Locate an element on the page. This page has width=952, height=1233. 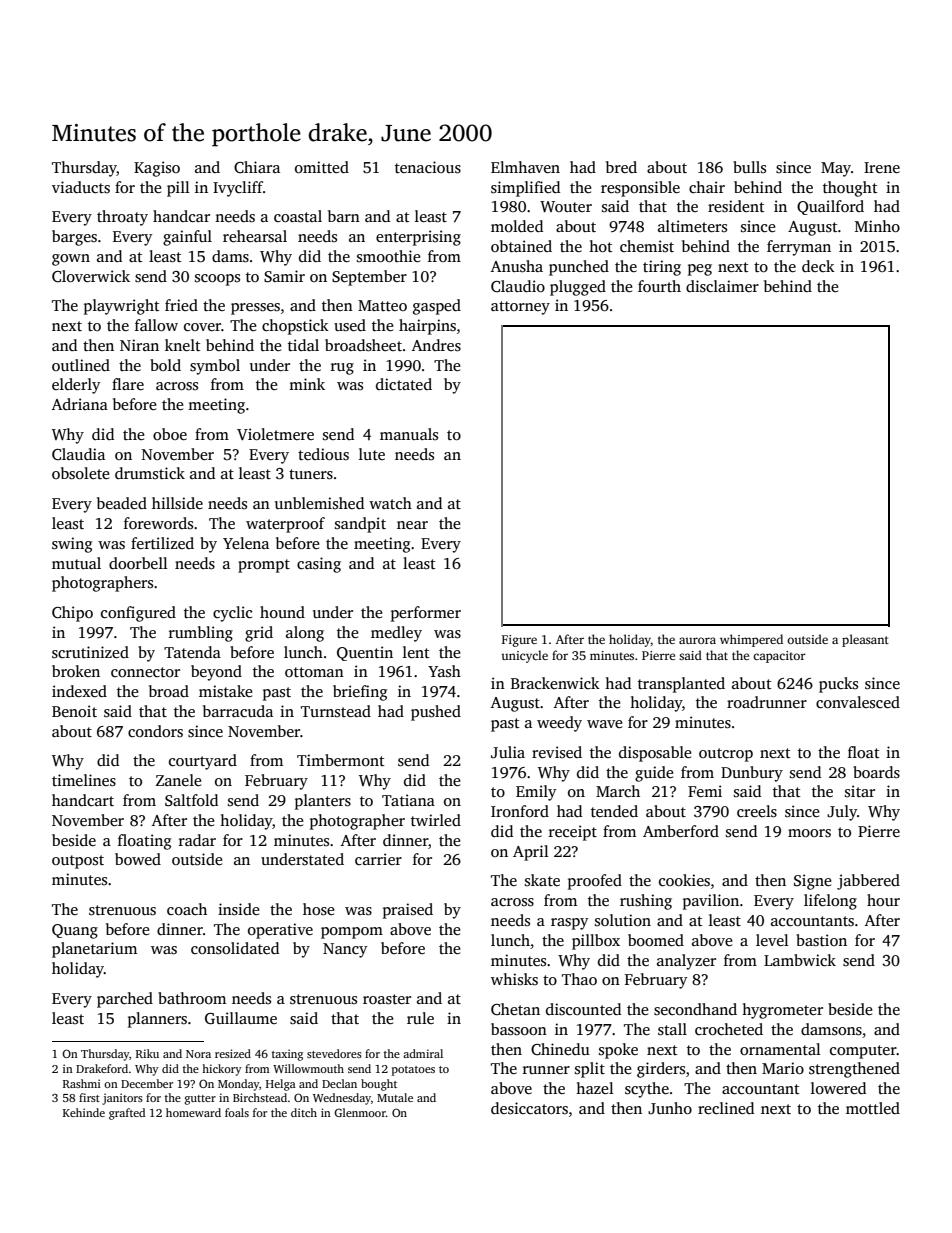
resized is located at coordinates (233, 1053).
